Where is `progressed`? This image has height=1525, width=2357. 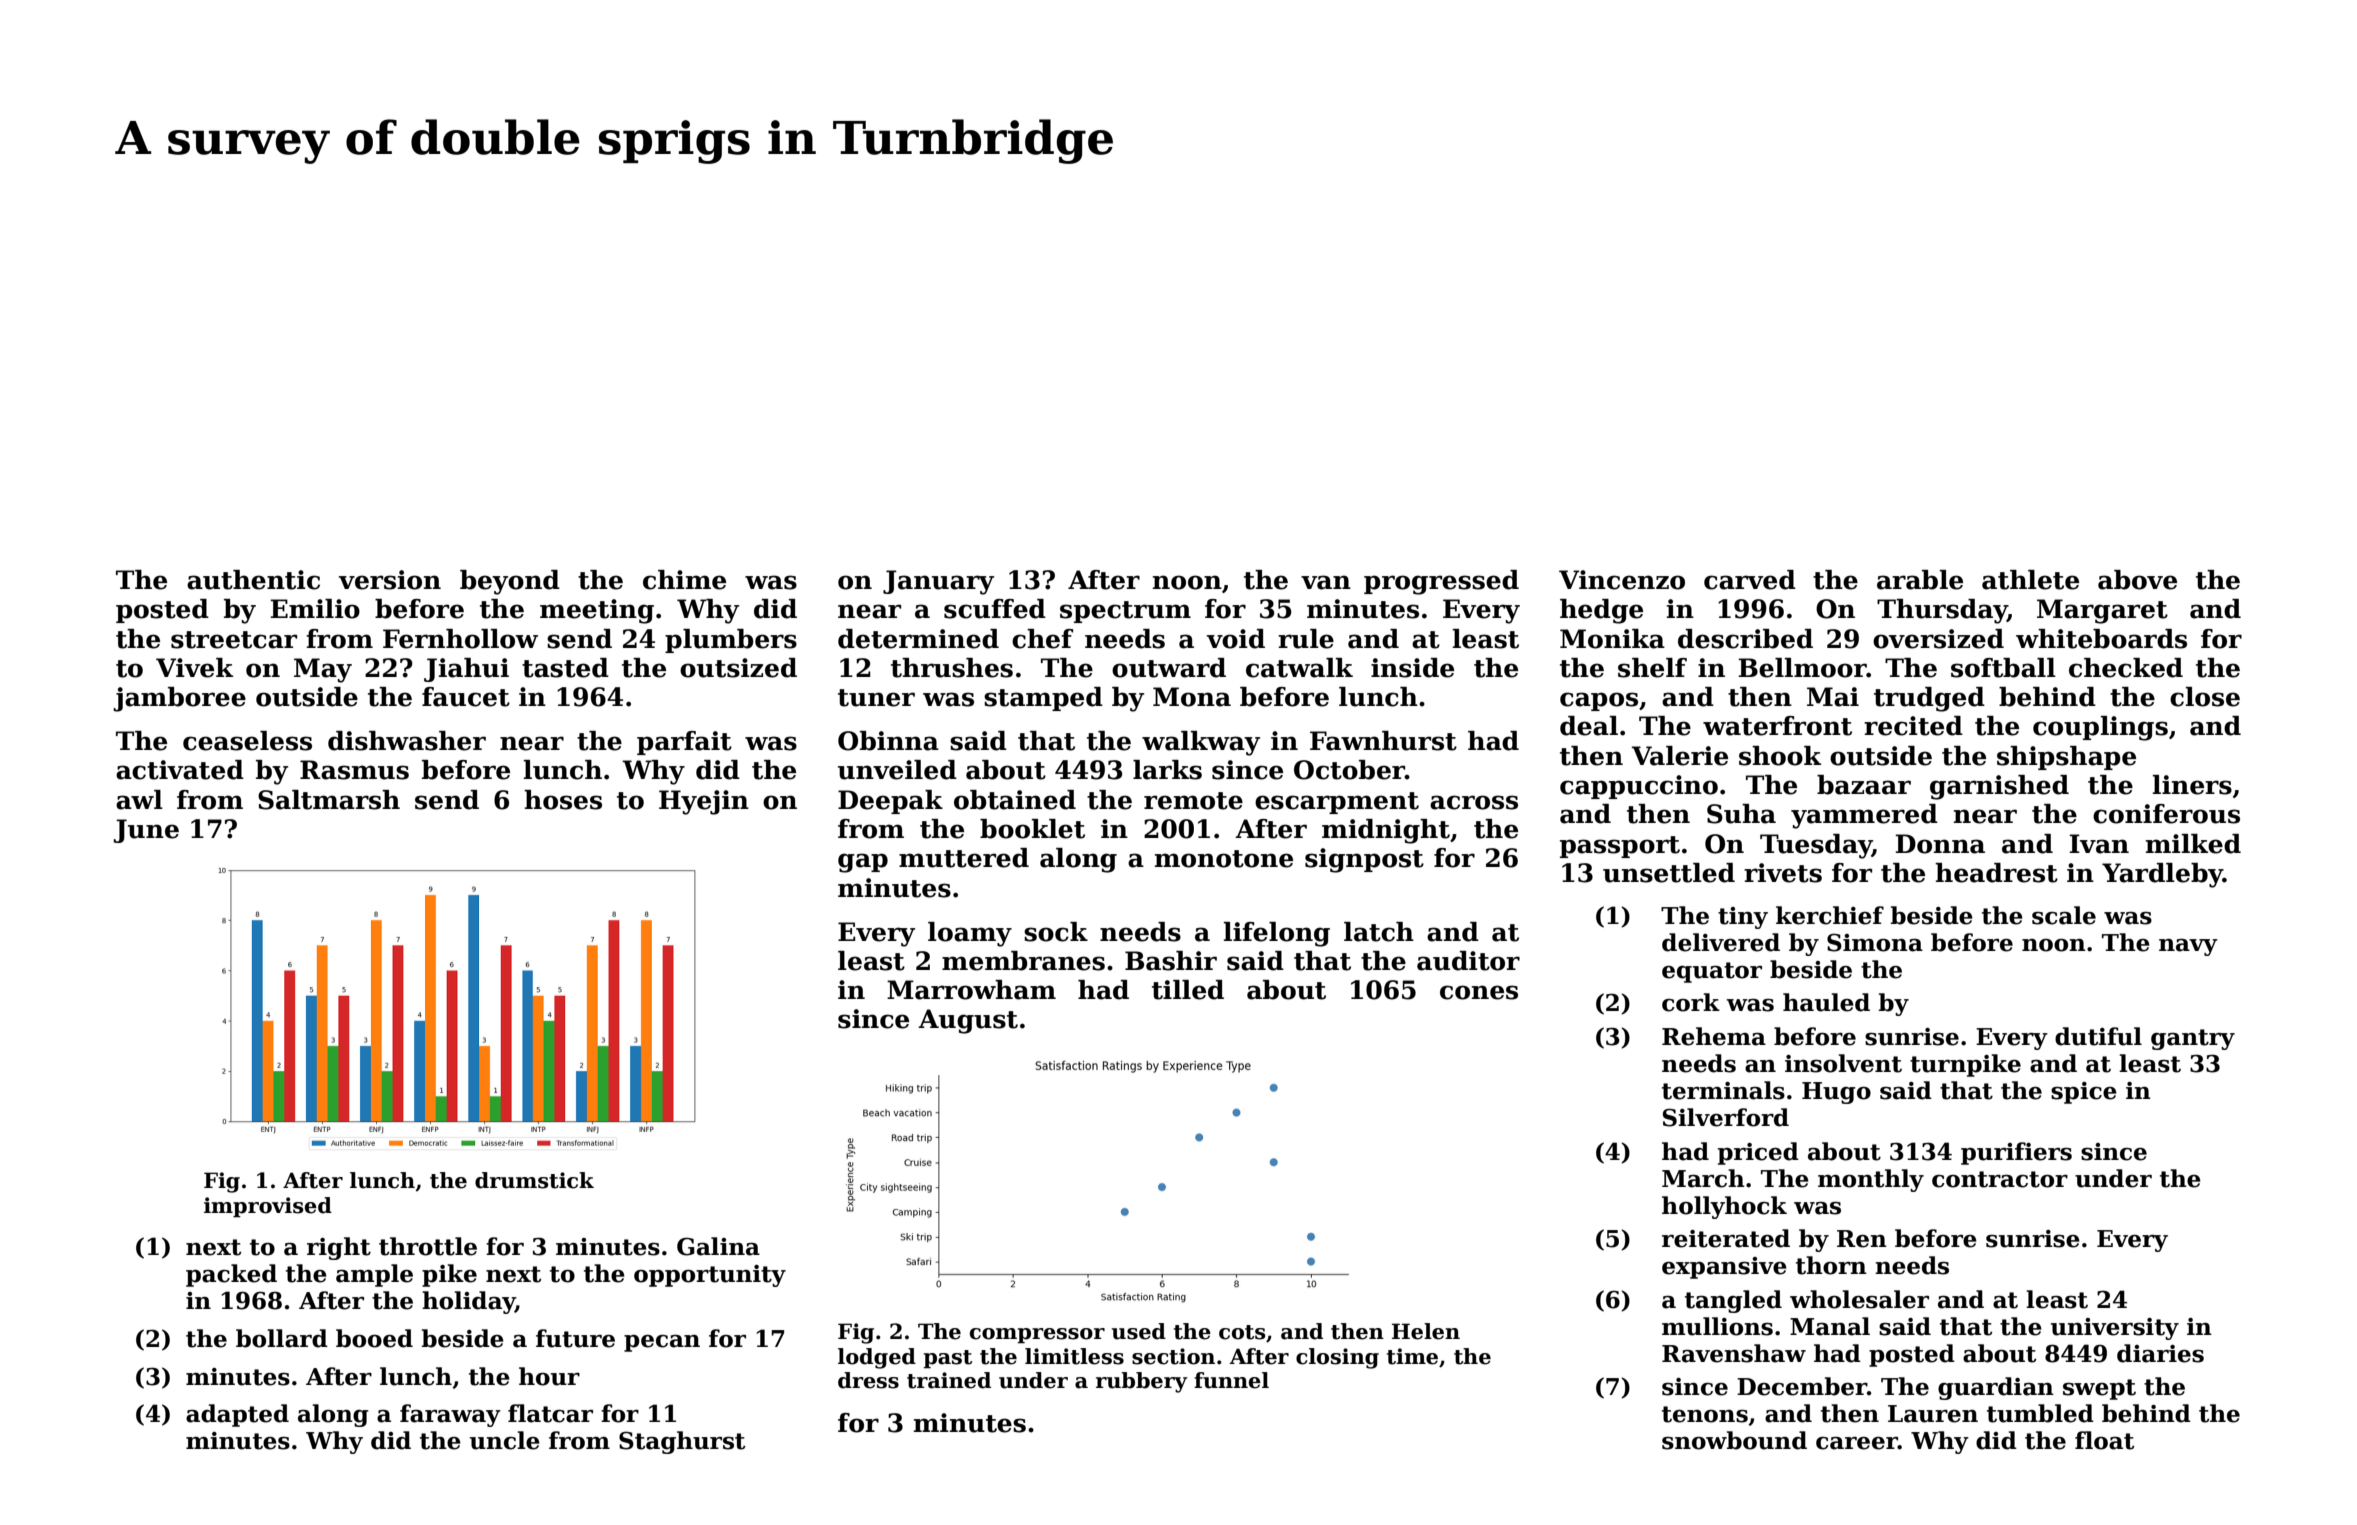 progressed is located at coordinates (1441, 582).
